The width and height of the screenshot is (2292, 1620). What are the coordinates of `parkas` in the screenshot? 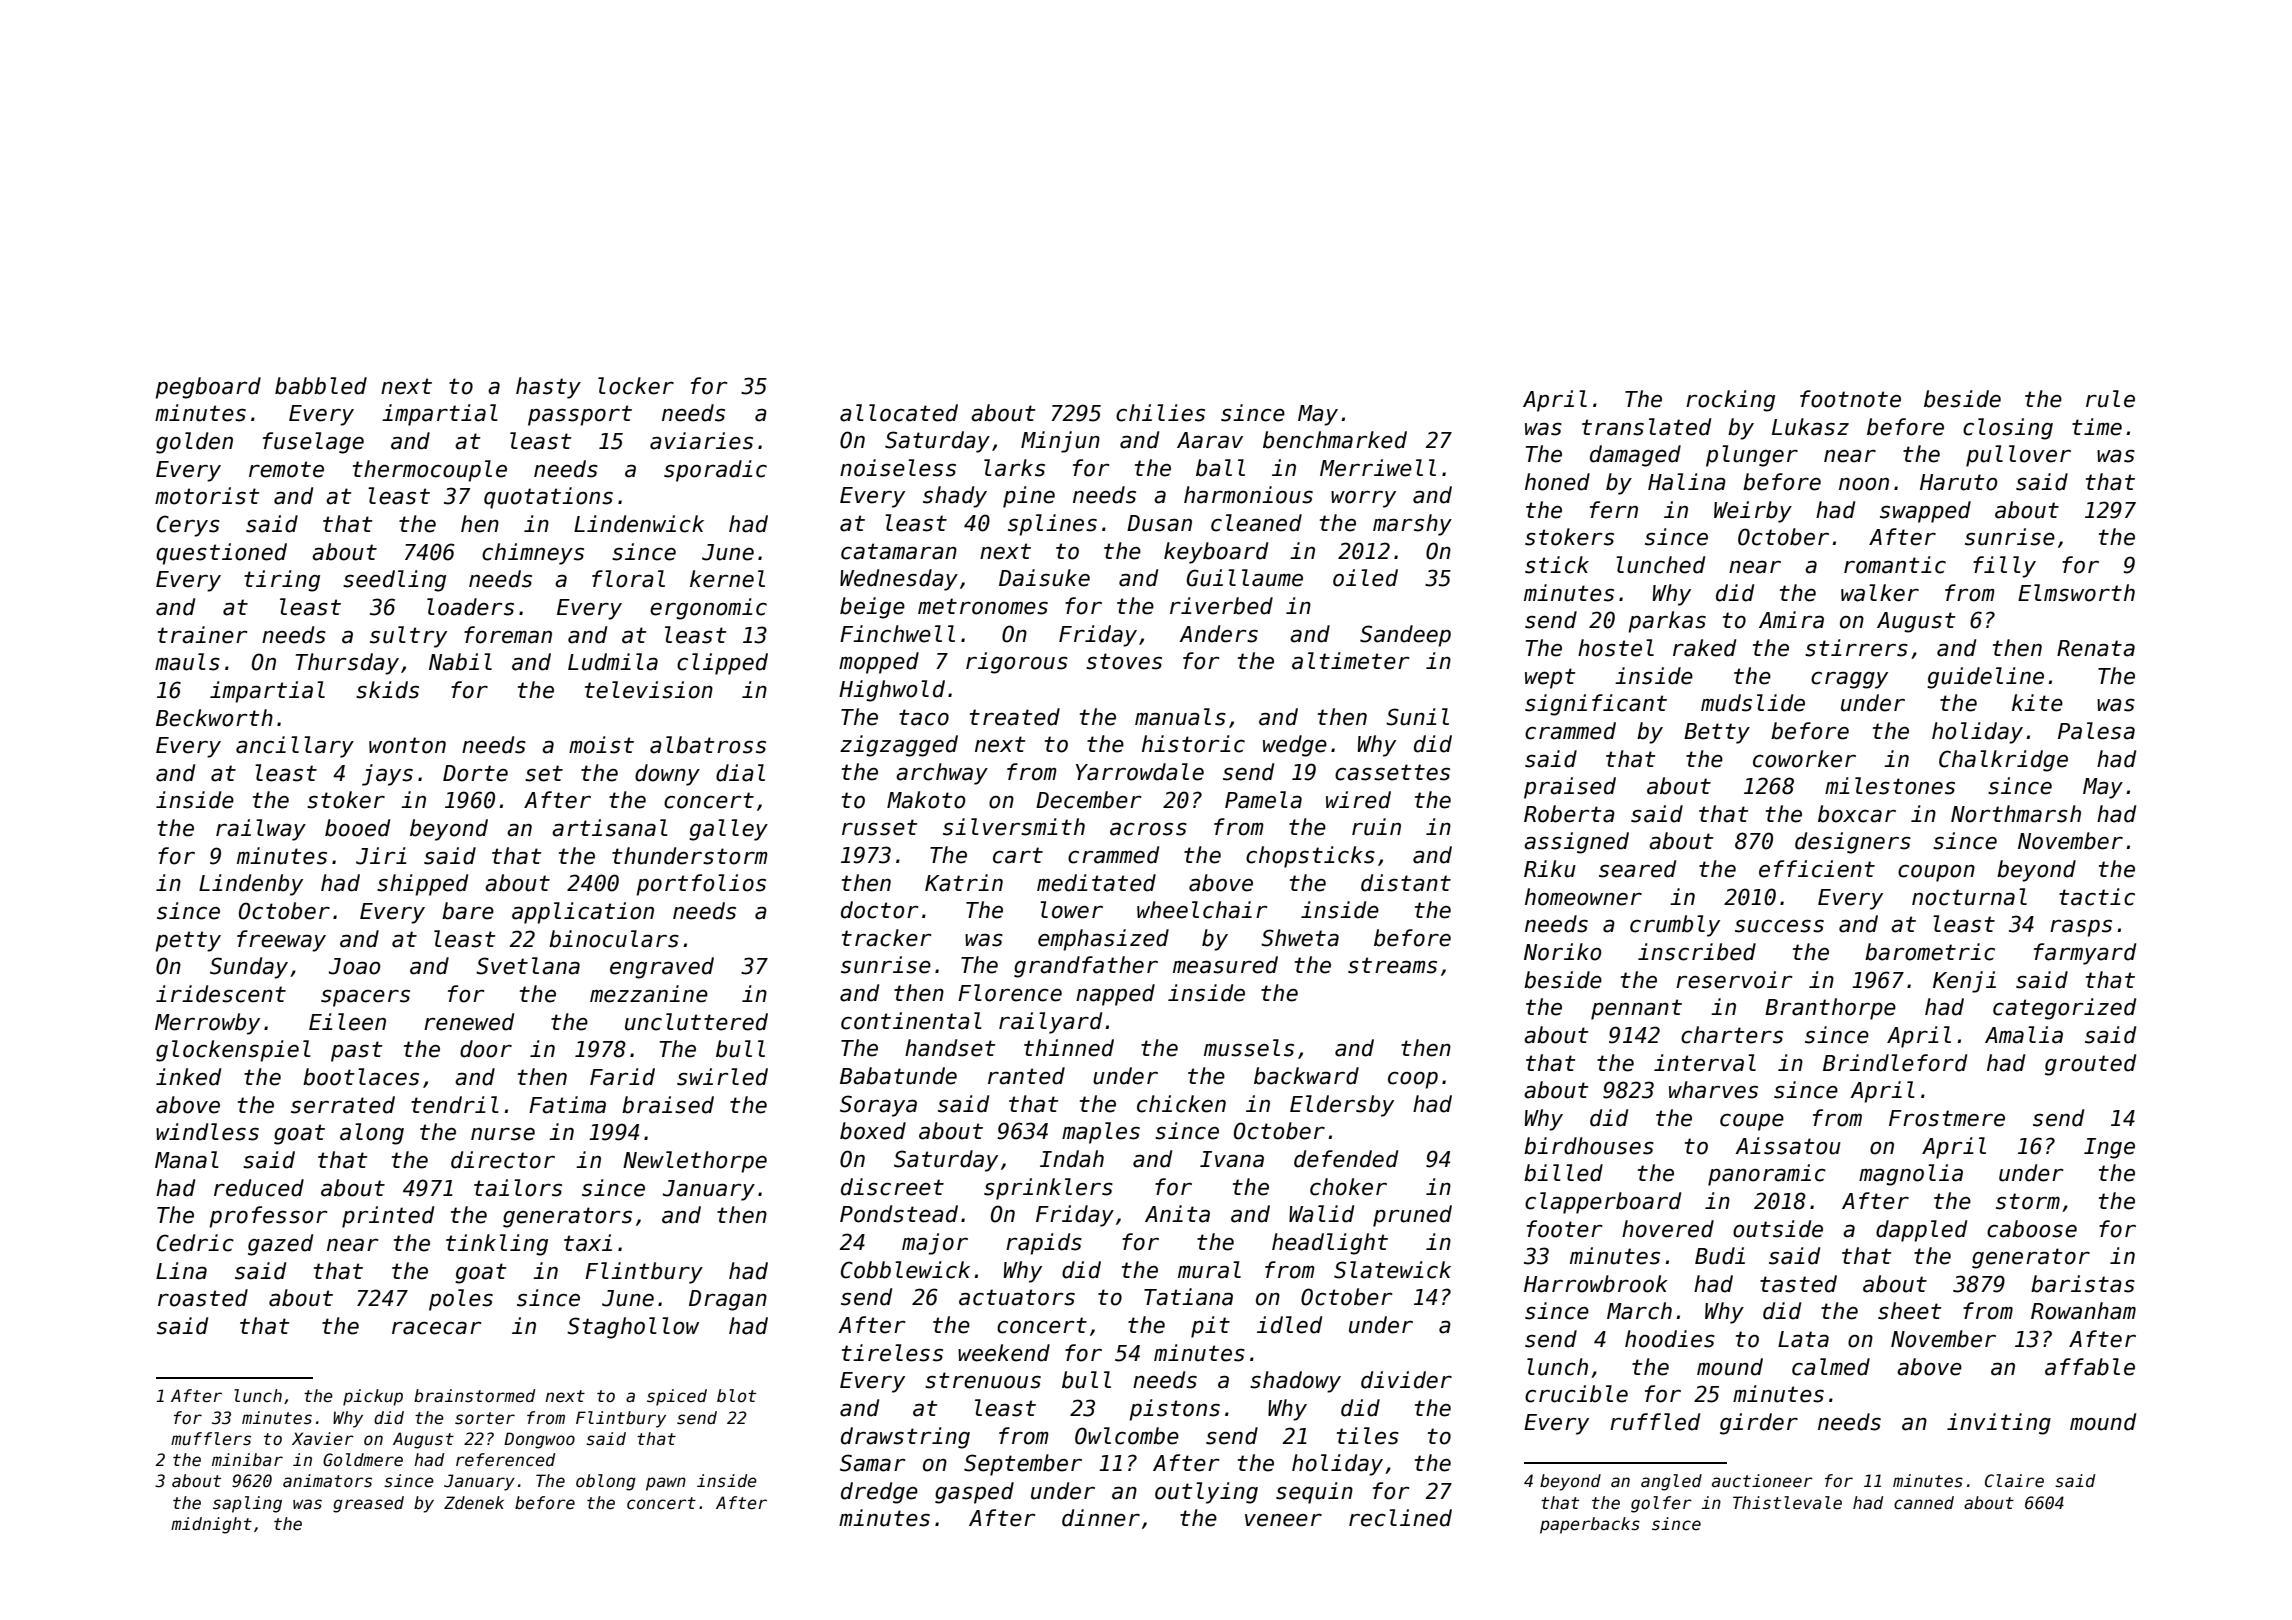 It's located at (1667, 622).
